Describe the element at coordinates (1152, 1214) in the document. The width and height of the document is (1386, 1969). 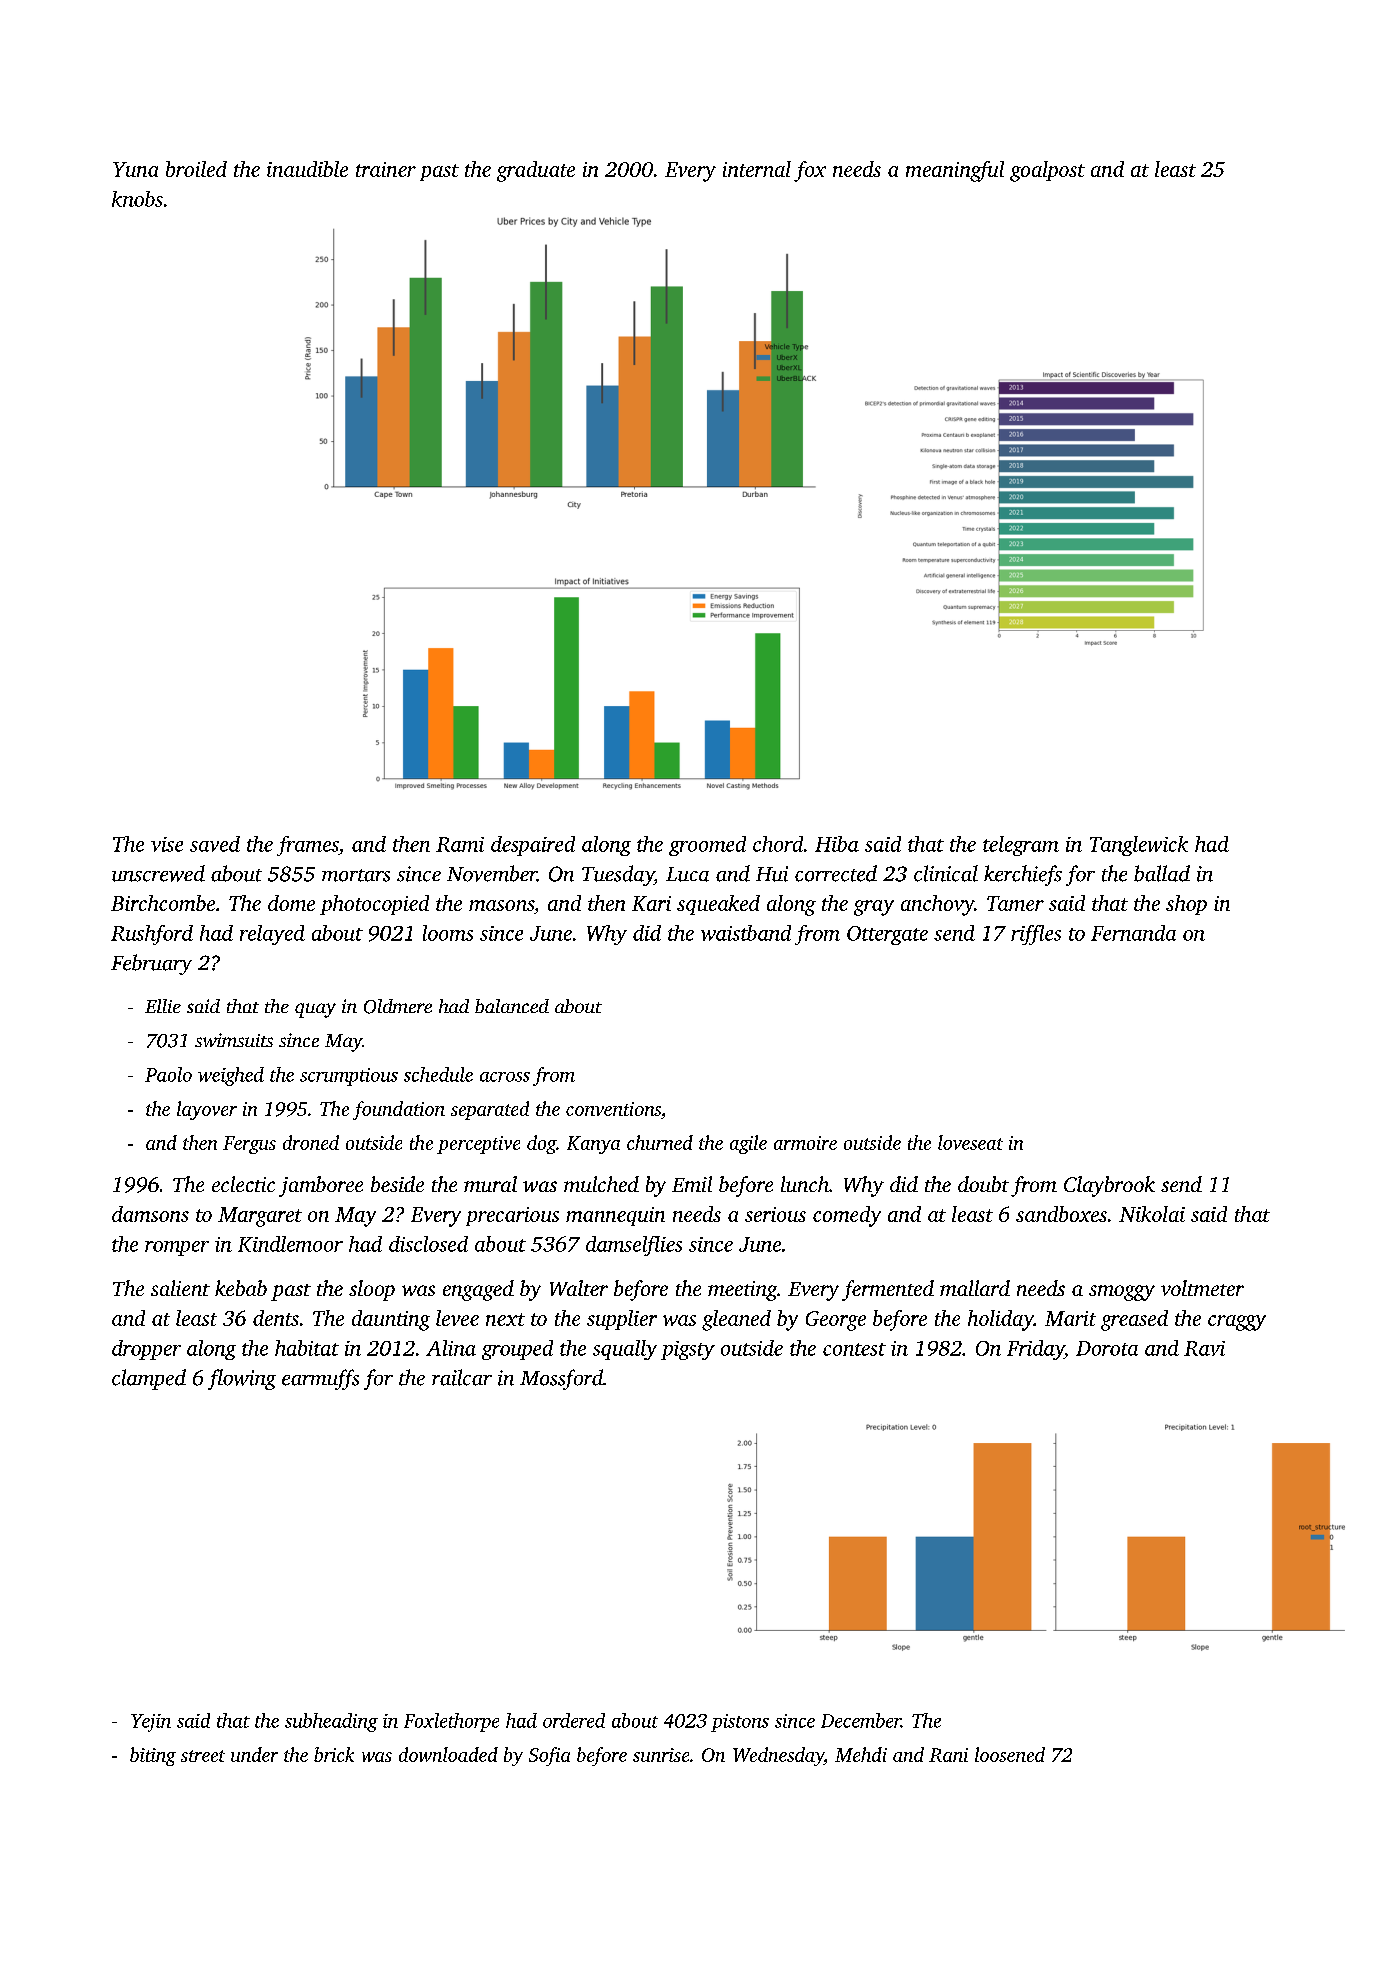
I see `Nikolai` at that location.
